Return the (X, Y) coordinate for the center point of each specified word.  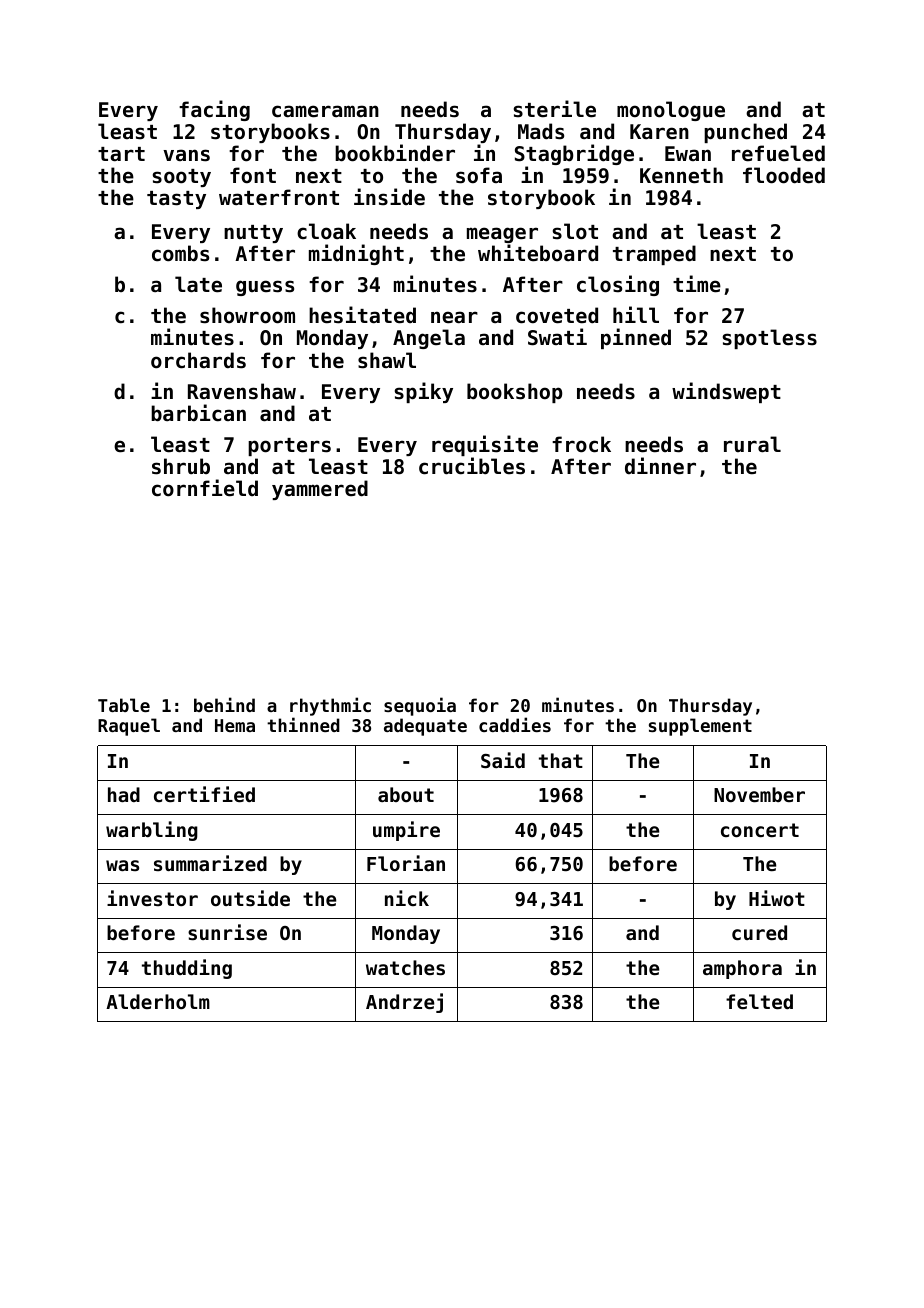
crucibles (472, 466)
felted (759, 1001)
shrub (181, 466)
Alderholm (158, 1001)
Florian (406, 863)
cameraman (325, 111)
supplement (700, 727)
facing (214, 110)
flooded (784, 175)
